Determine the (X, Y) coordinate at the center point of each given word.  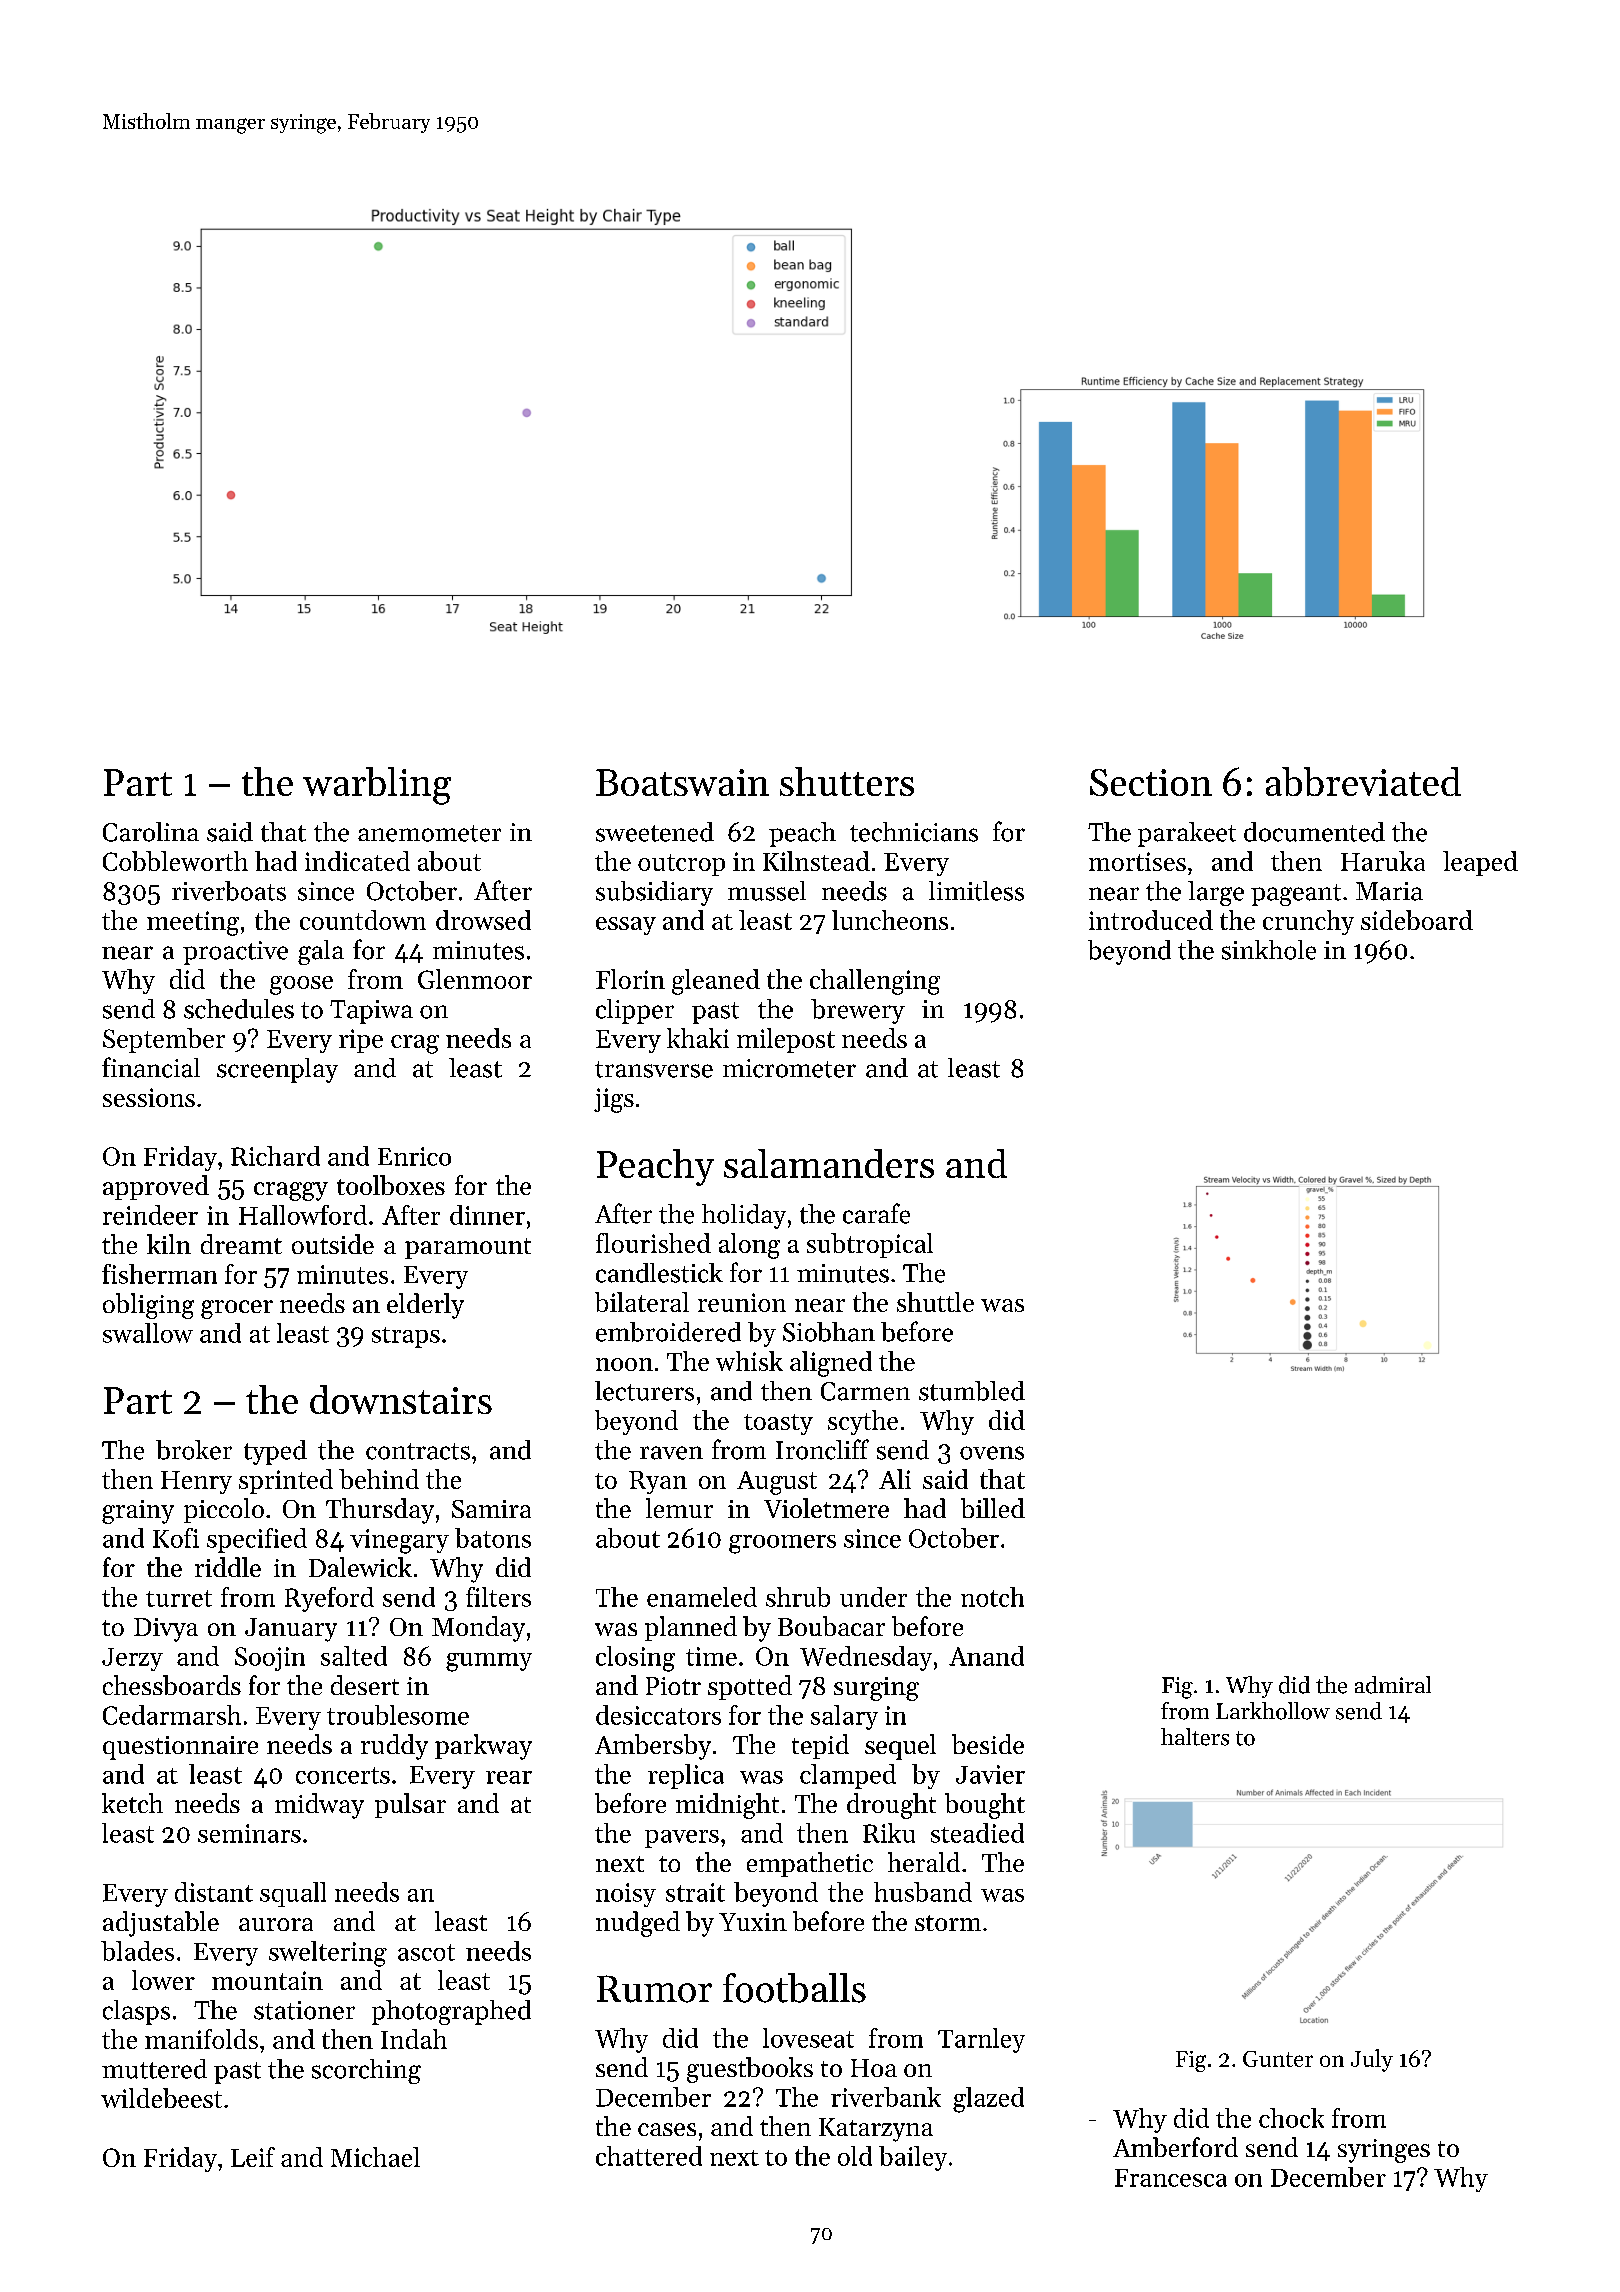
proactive (235, 953)
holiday (744, 1216)
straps (406, 1337)
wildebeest (161, 2098)
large (1216, 893)
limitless (976, 891)
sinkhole (1269, 950)
